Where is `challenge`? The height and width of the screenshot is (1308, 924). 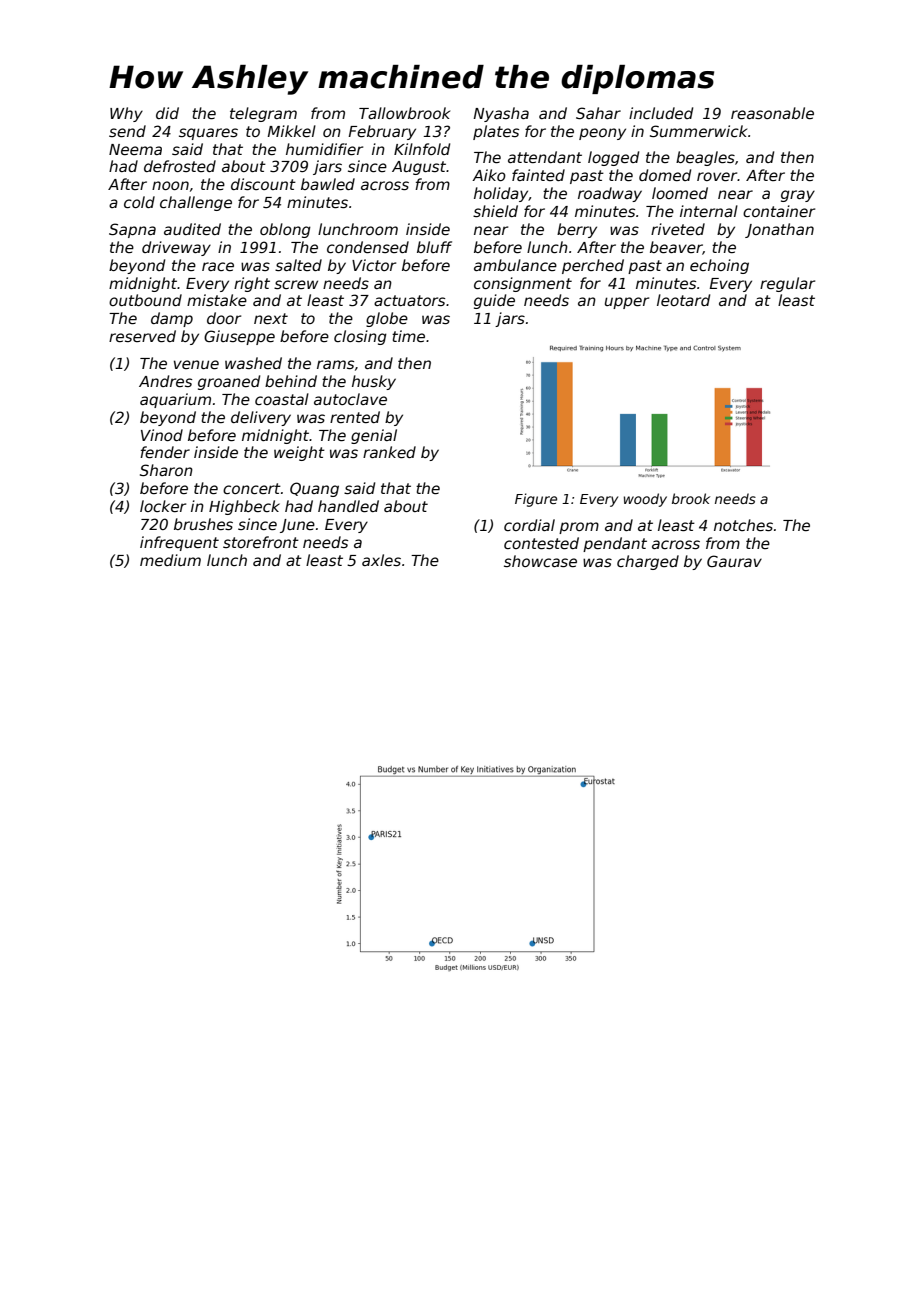
challenge is located at coordinates (196, 203).
